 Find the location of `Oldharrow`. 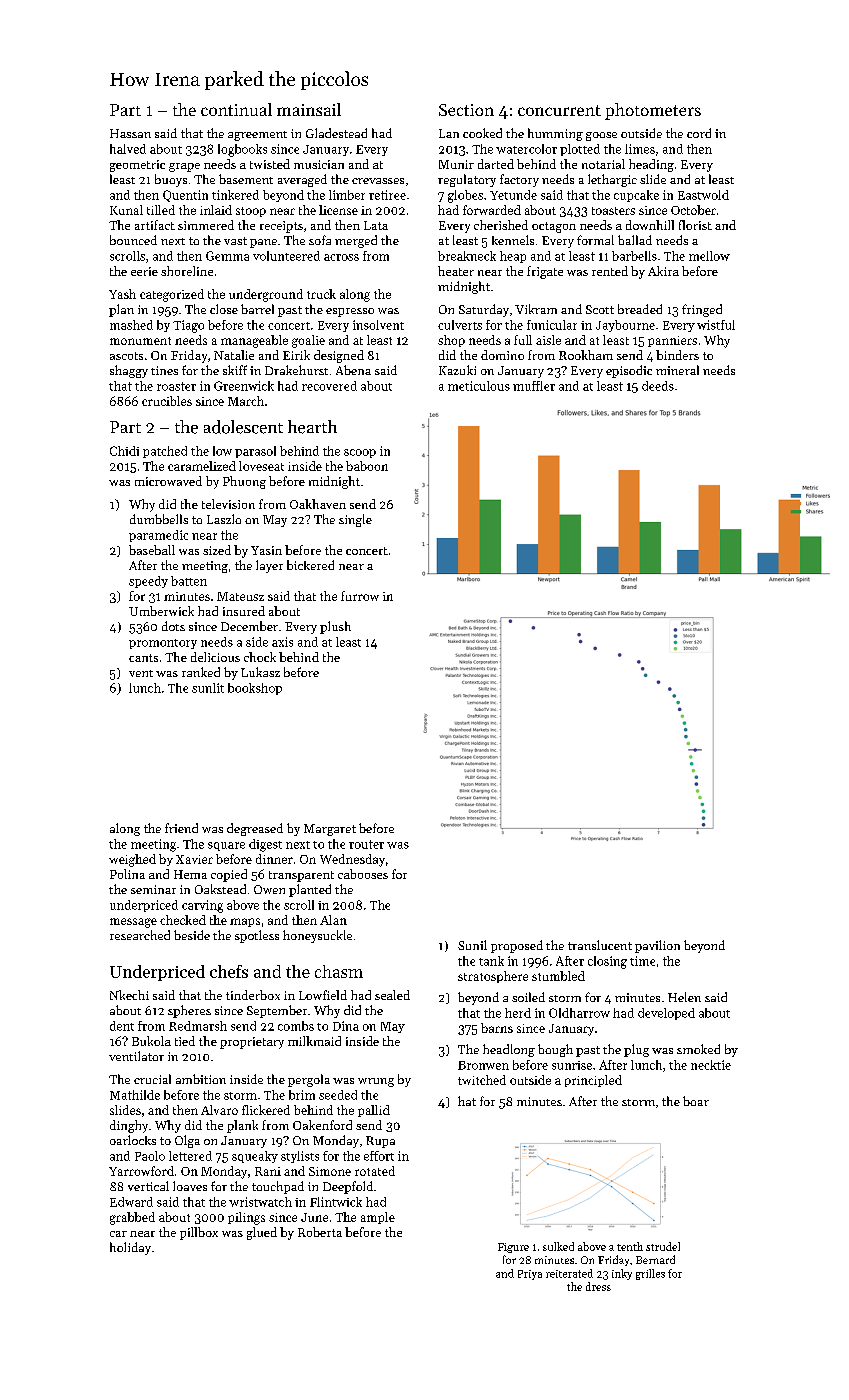

Oldharrow is located at coordinates (579, 1013).
